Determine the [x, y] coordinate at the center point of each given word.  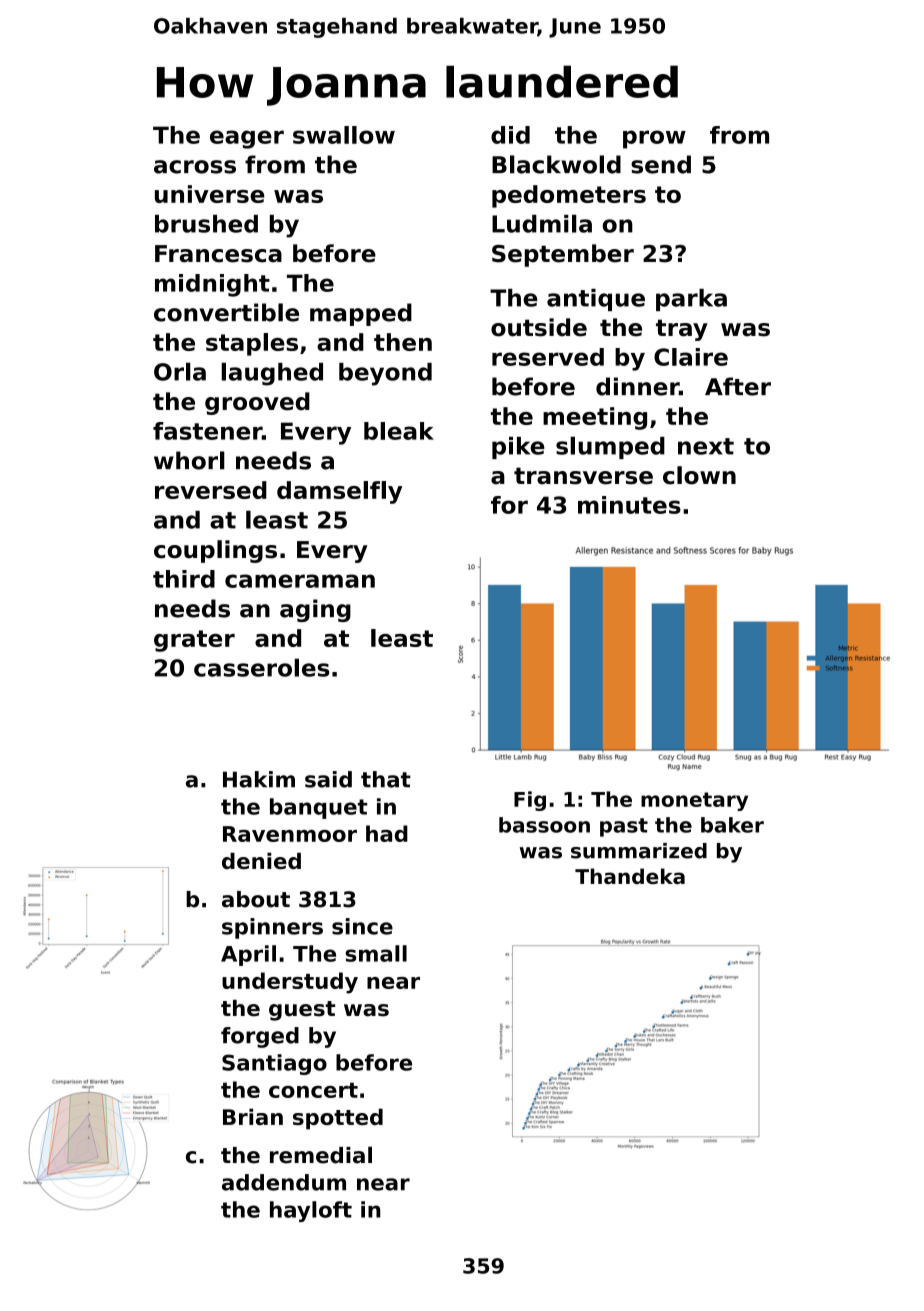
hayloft [311, 1211]
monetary [694, 801]
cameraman [300, 581]
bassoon [544, 825]
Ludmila [542, 223]
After [738, 386]
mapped [361, 314]
